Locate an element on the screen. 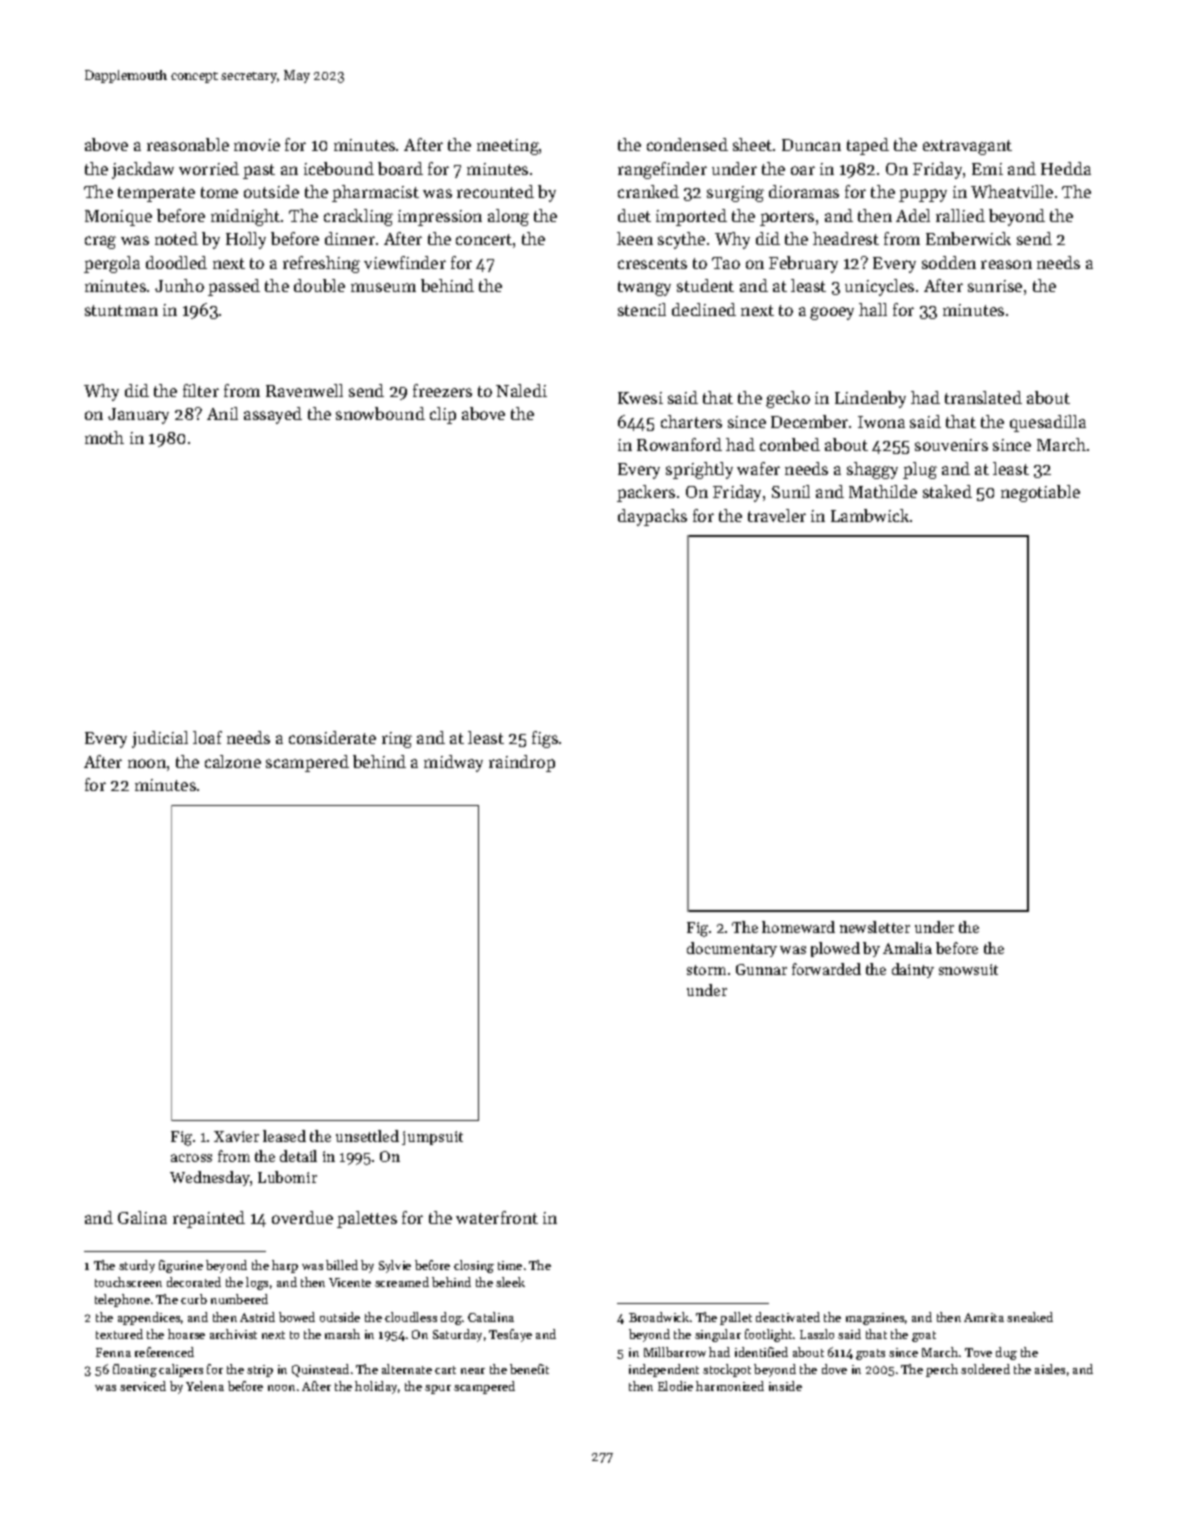 This screenshot has width=1183, height=1531. extravagant is located at coordinates (967, 147).
